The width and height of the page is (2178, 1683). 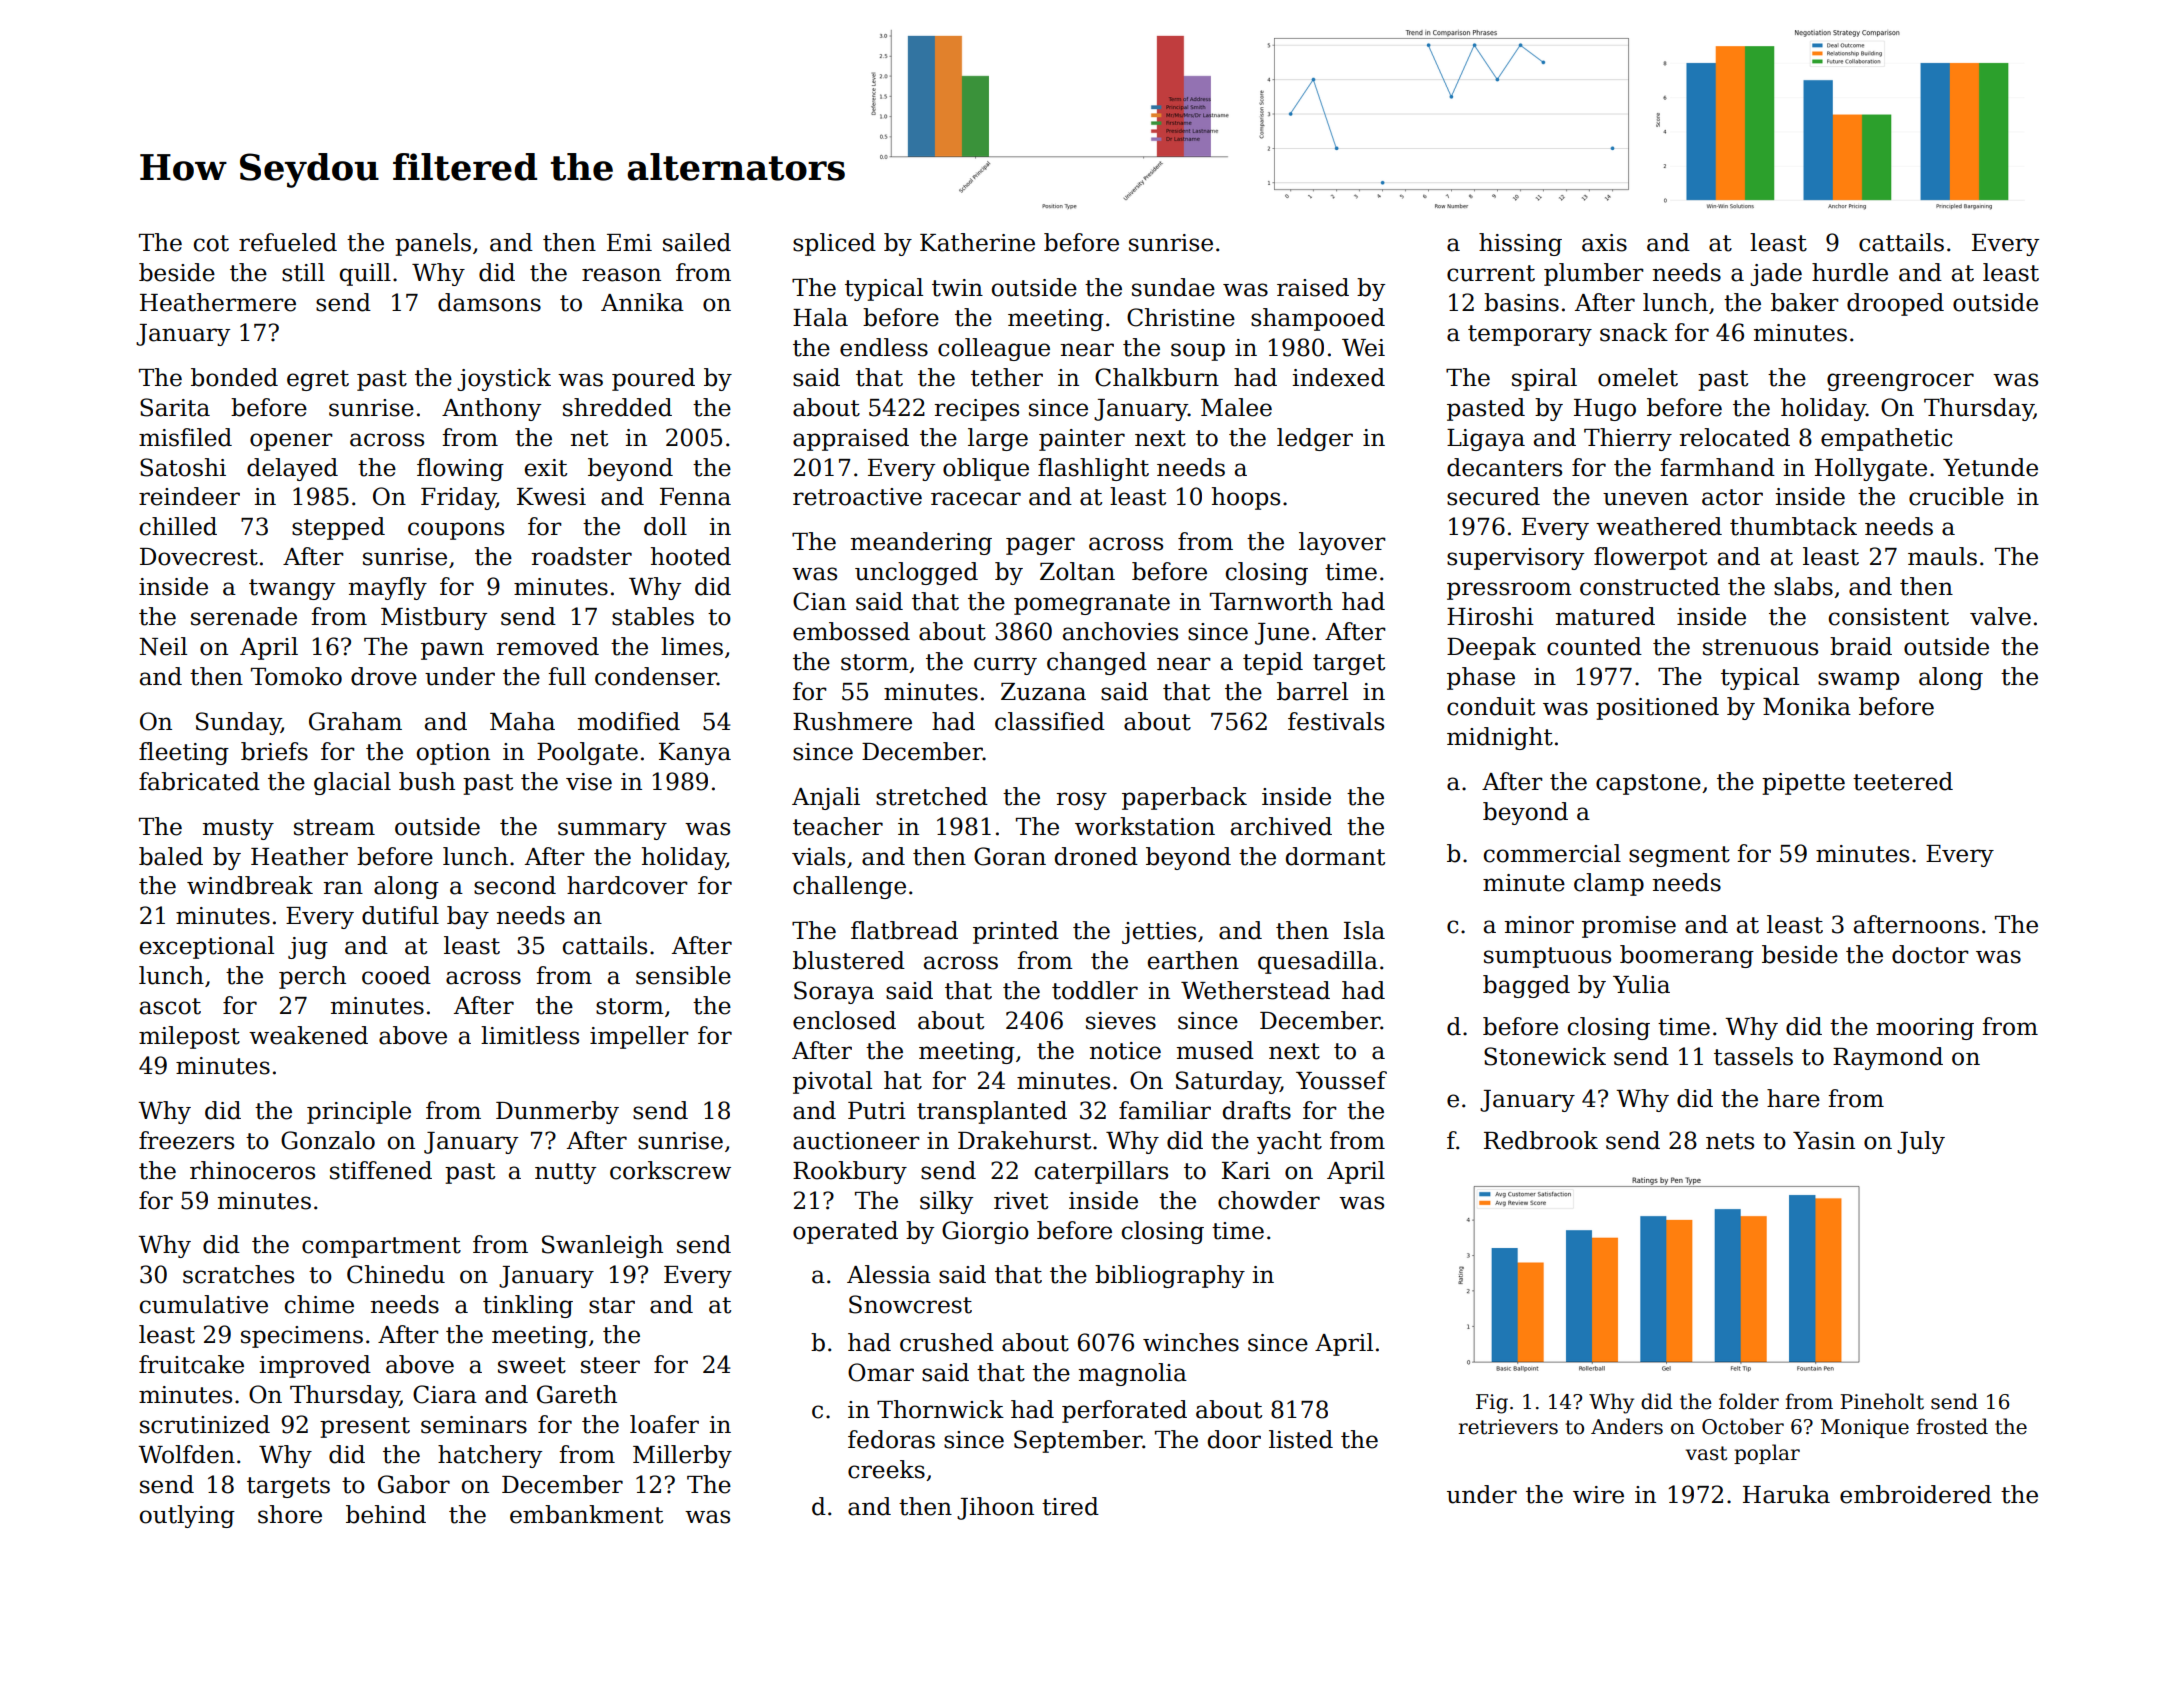 I want to click on mooring, so click(x=1925, y=1029).
